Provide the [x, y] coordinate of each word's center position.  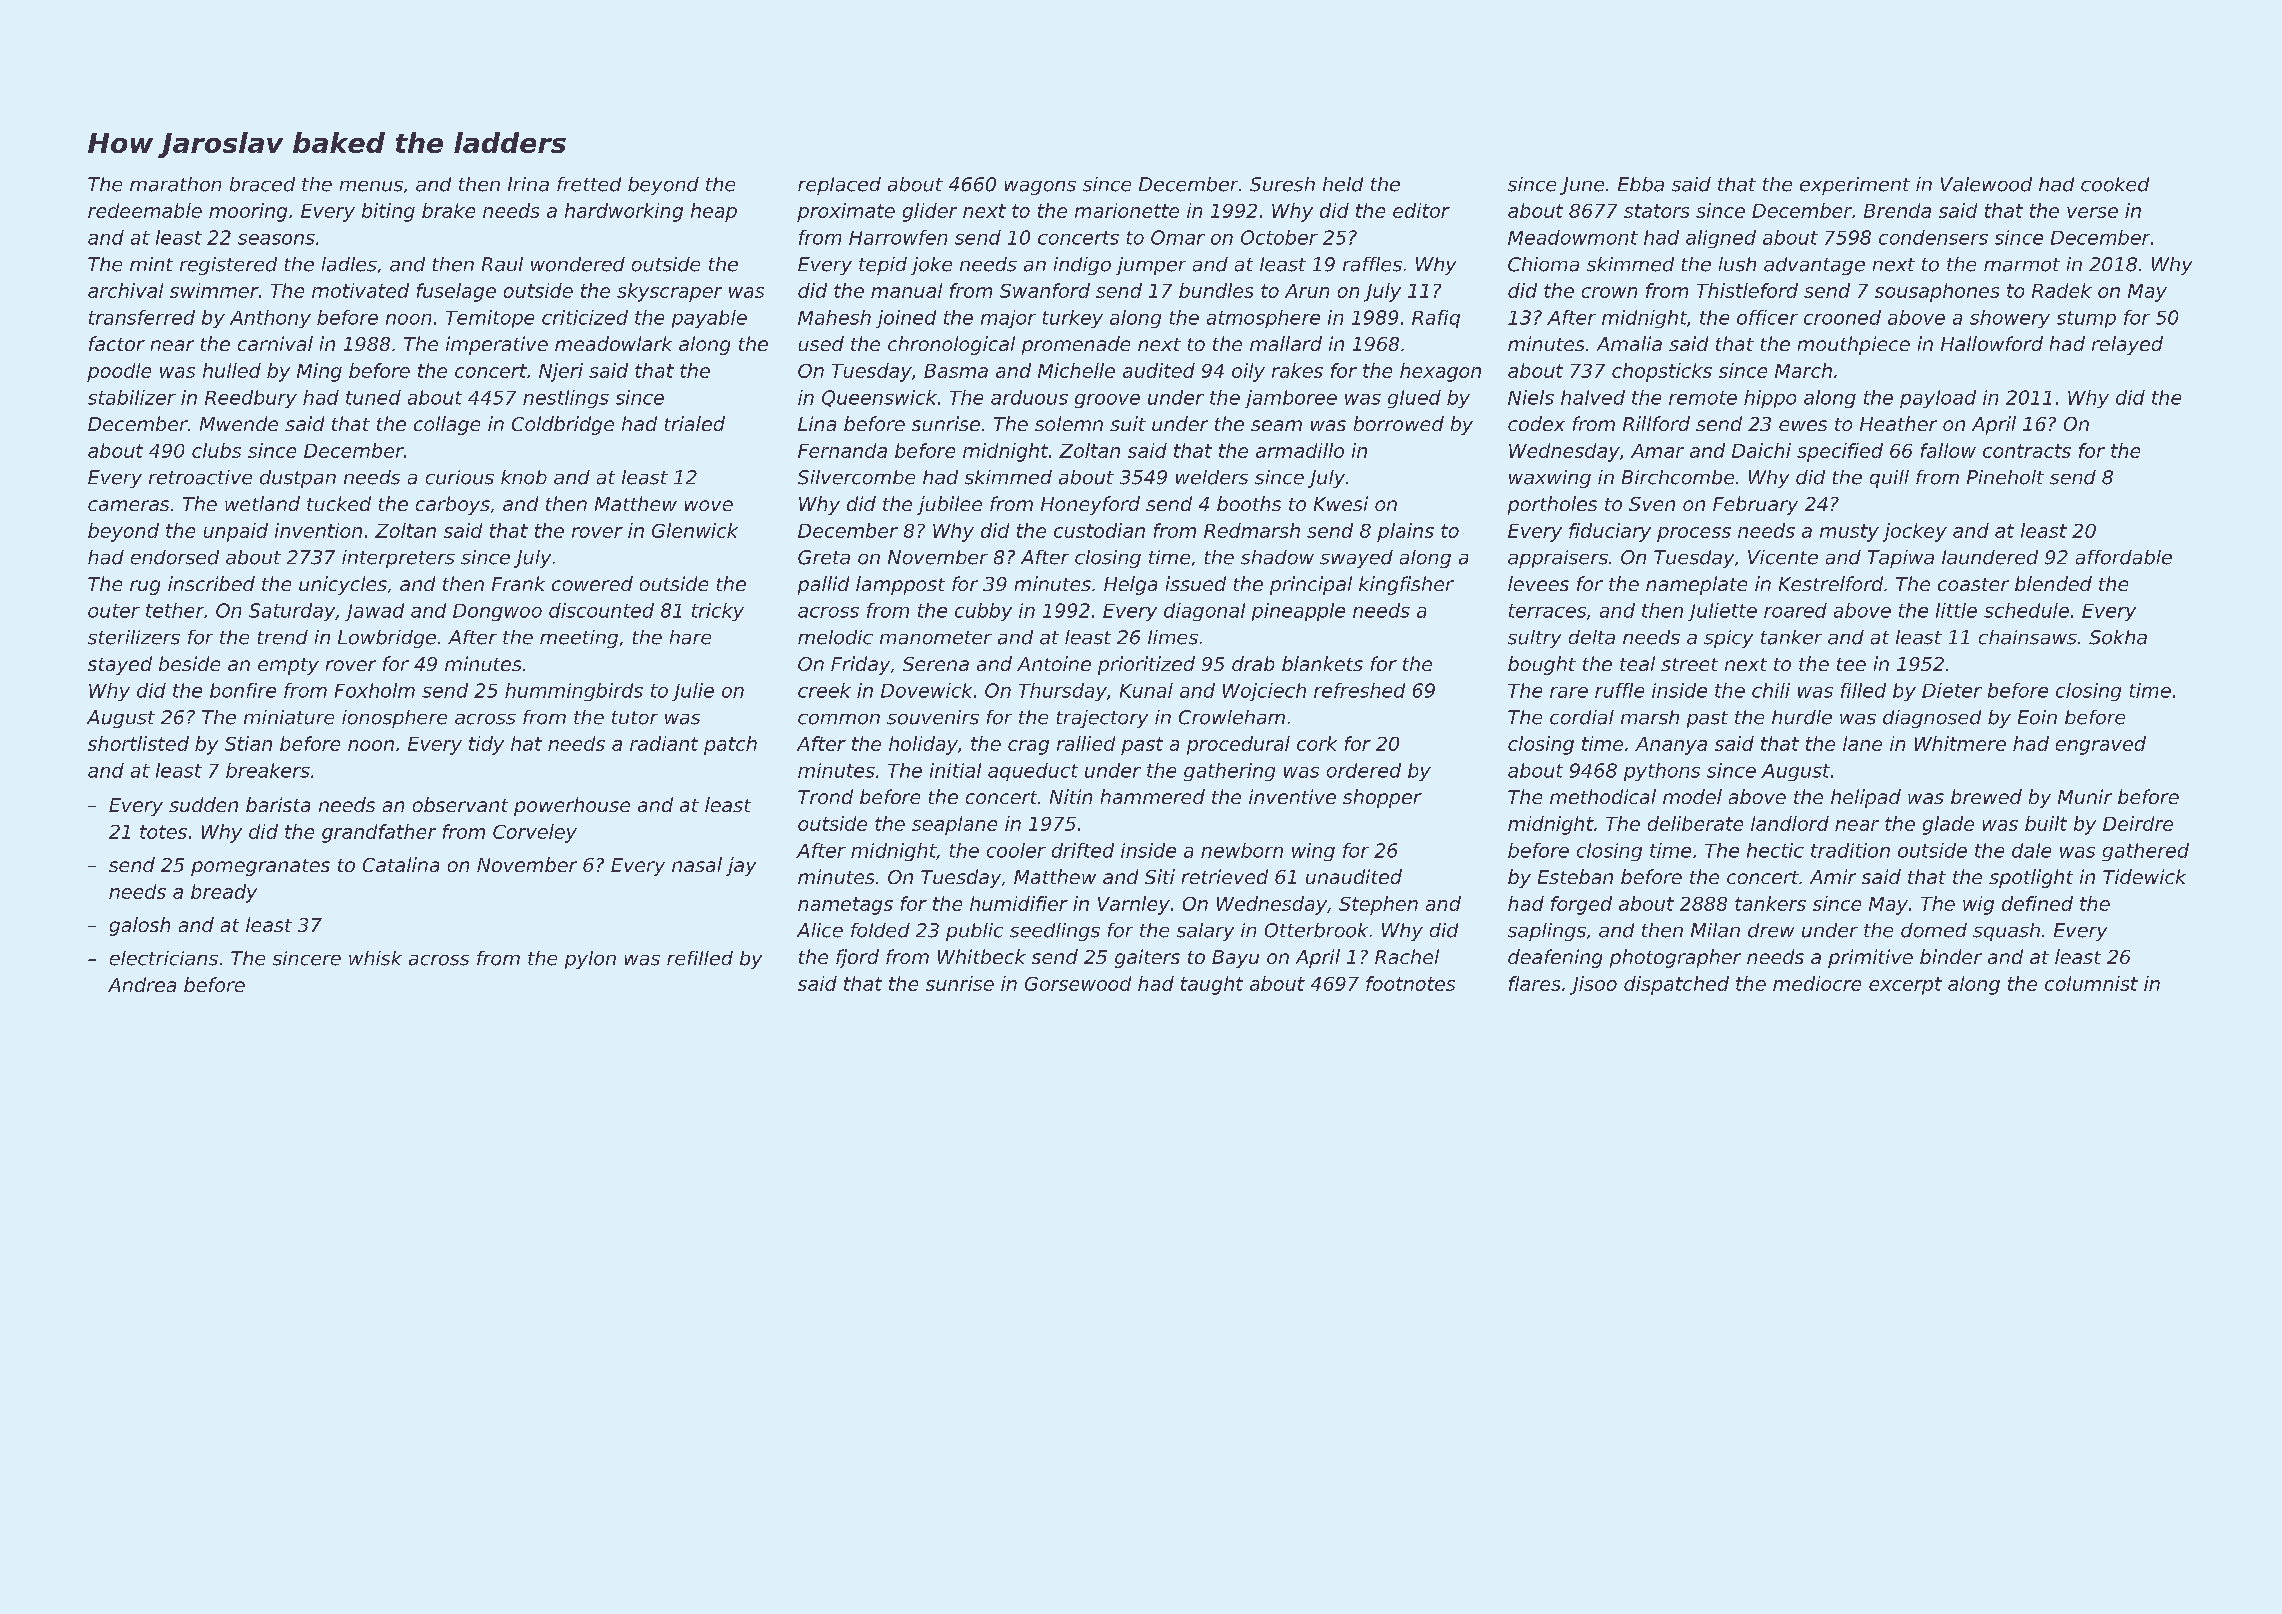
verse [2092, 212]
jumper [1151, 266]
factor [117, 343]
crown [1609, 292]
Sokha [2118, 637]
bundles [1216, 290]
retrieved [1225, 876]
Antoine [1054, 663]
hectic [1775, 850]
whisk [375, 958]
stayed [120, 665]
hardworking [624, 212]
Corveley [535, 833]
